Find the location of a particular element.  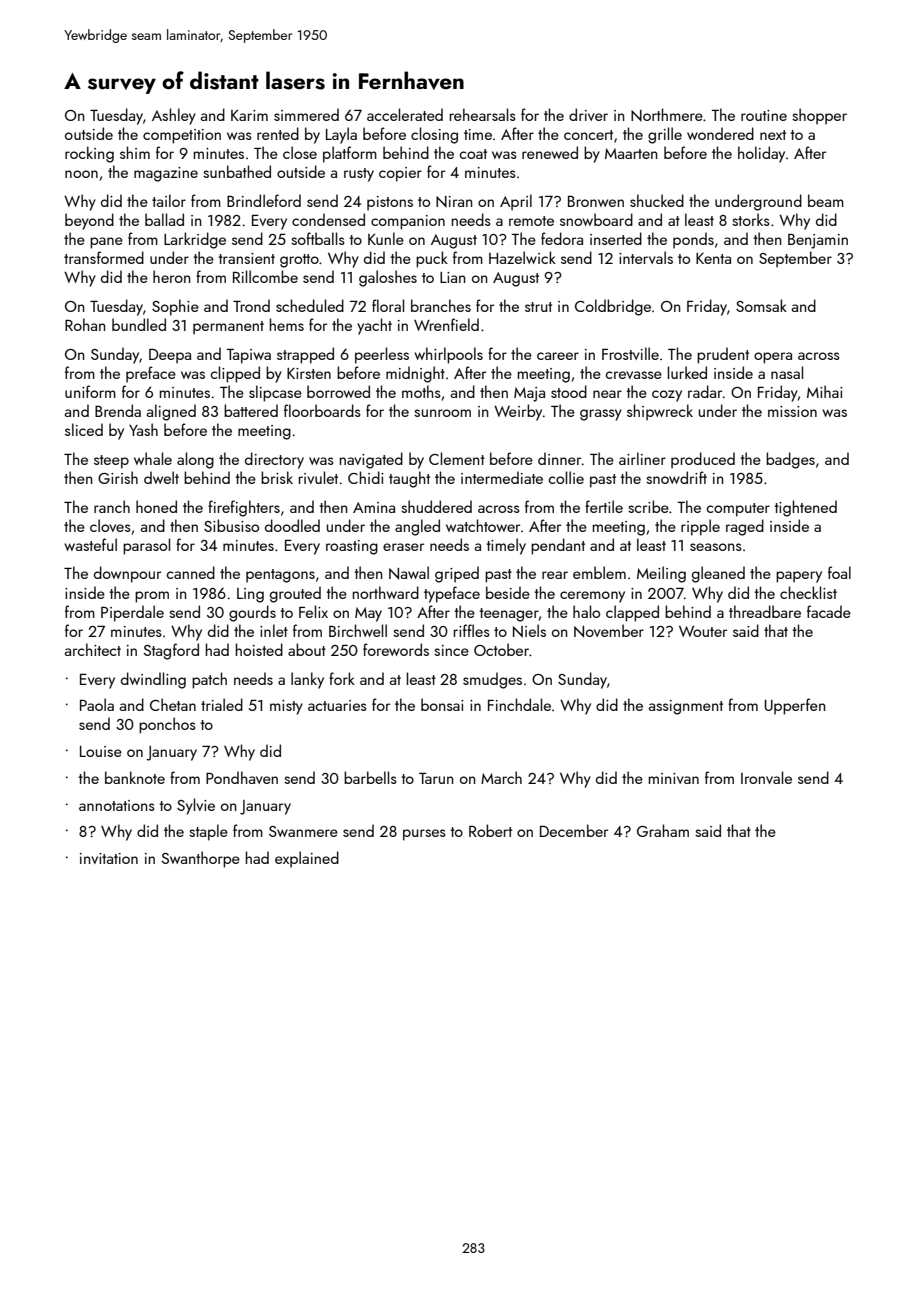

Graham is located at coordinates (663, 830).
